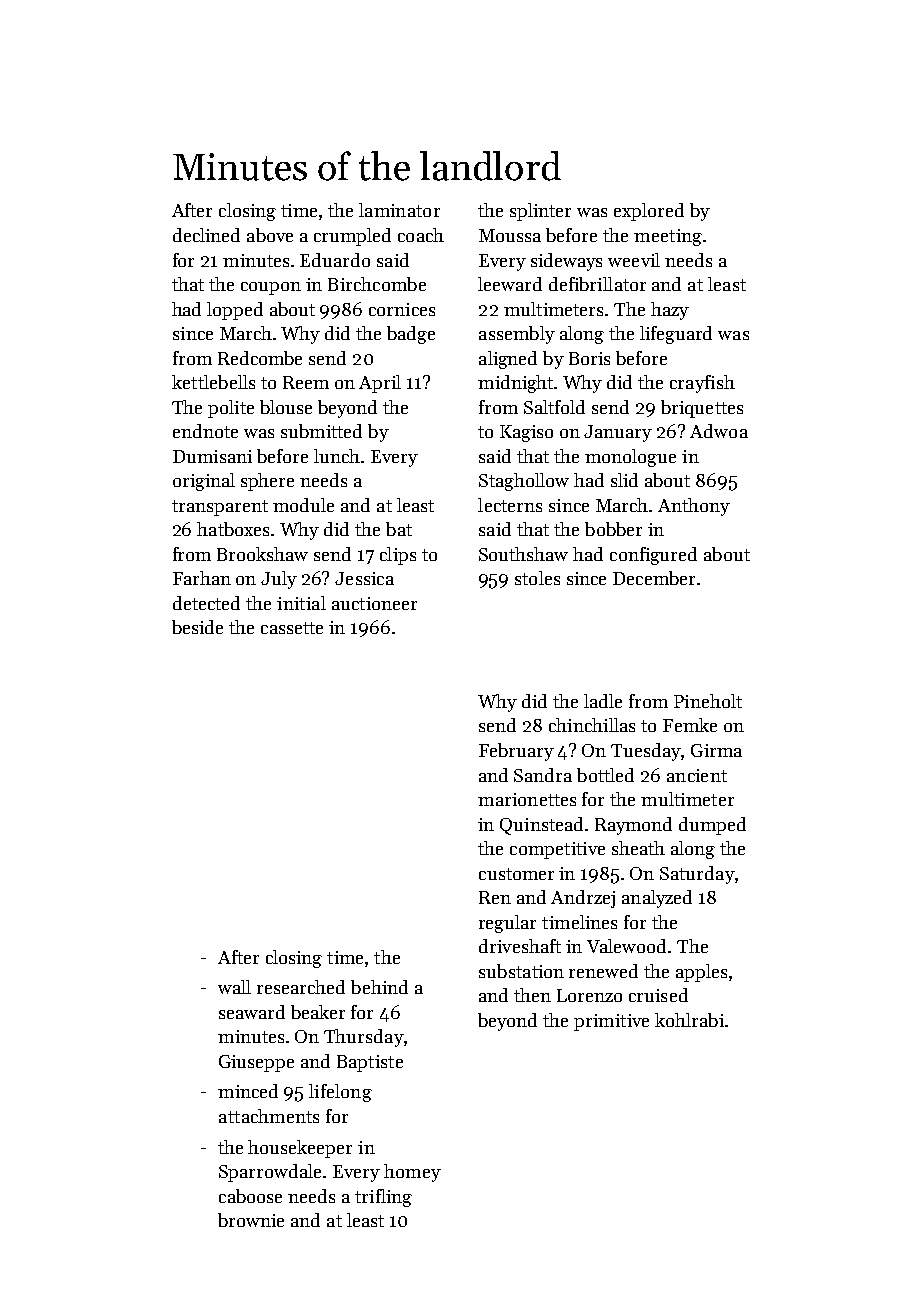  Describe the element at coordinates (321, 431) in the screenshot. I see `submitted` at that location.
